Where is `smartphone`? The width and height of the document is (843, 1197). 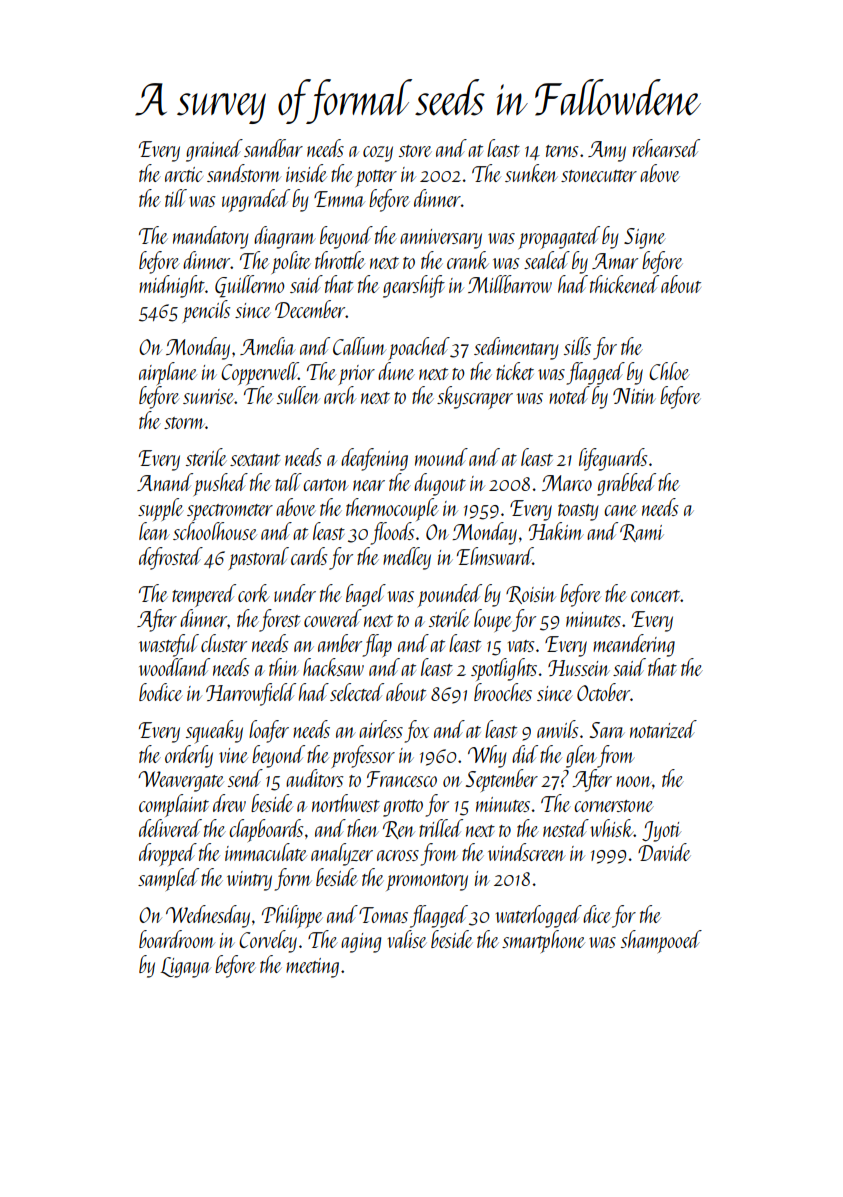
smartphone is located at coordinates (543, 941).
